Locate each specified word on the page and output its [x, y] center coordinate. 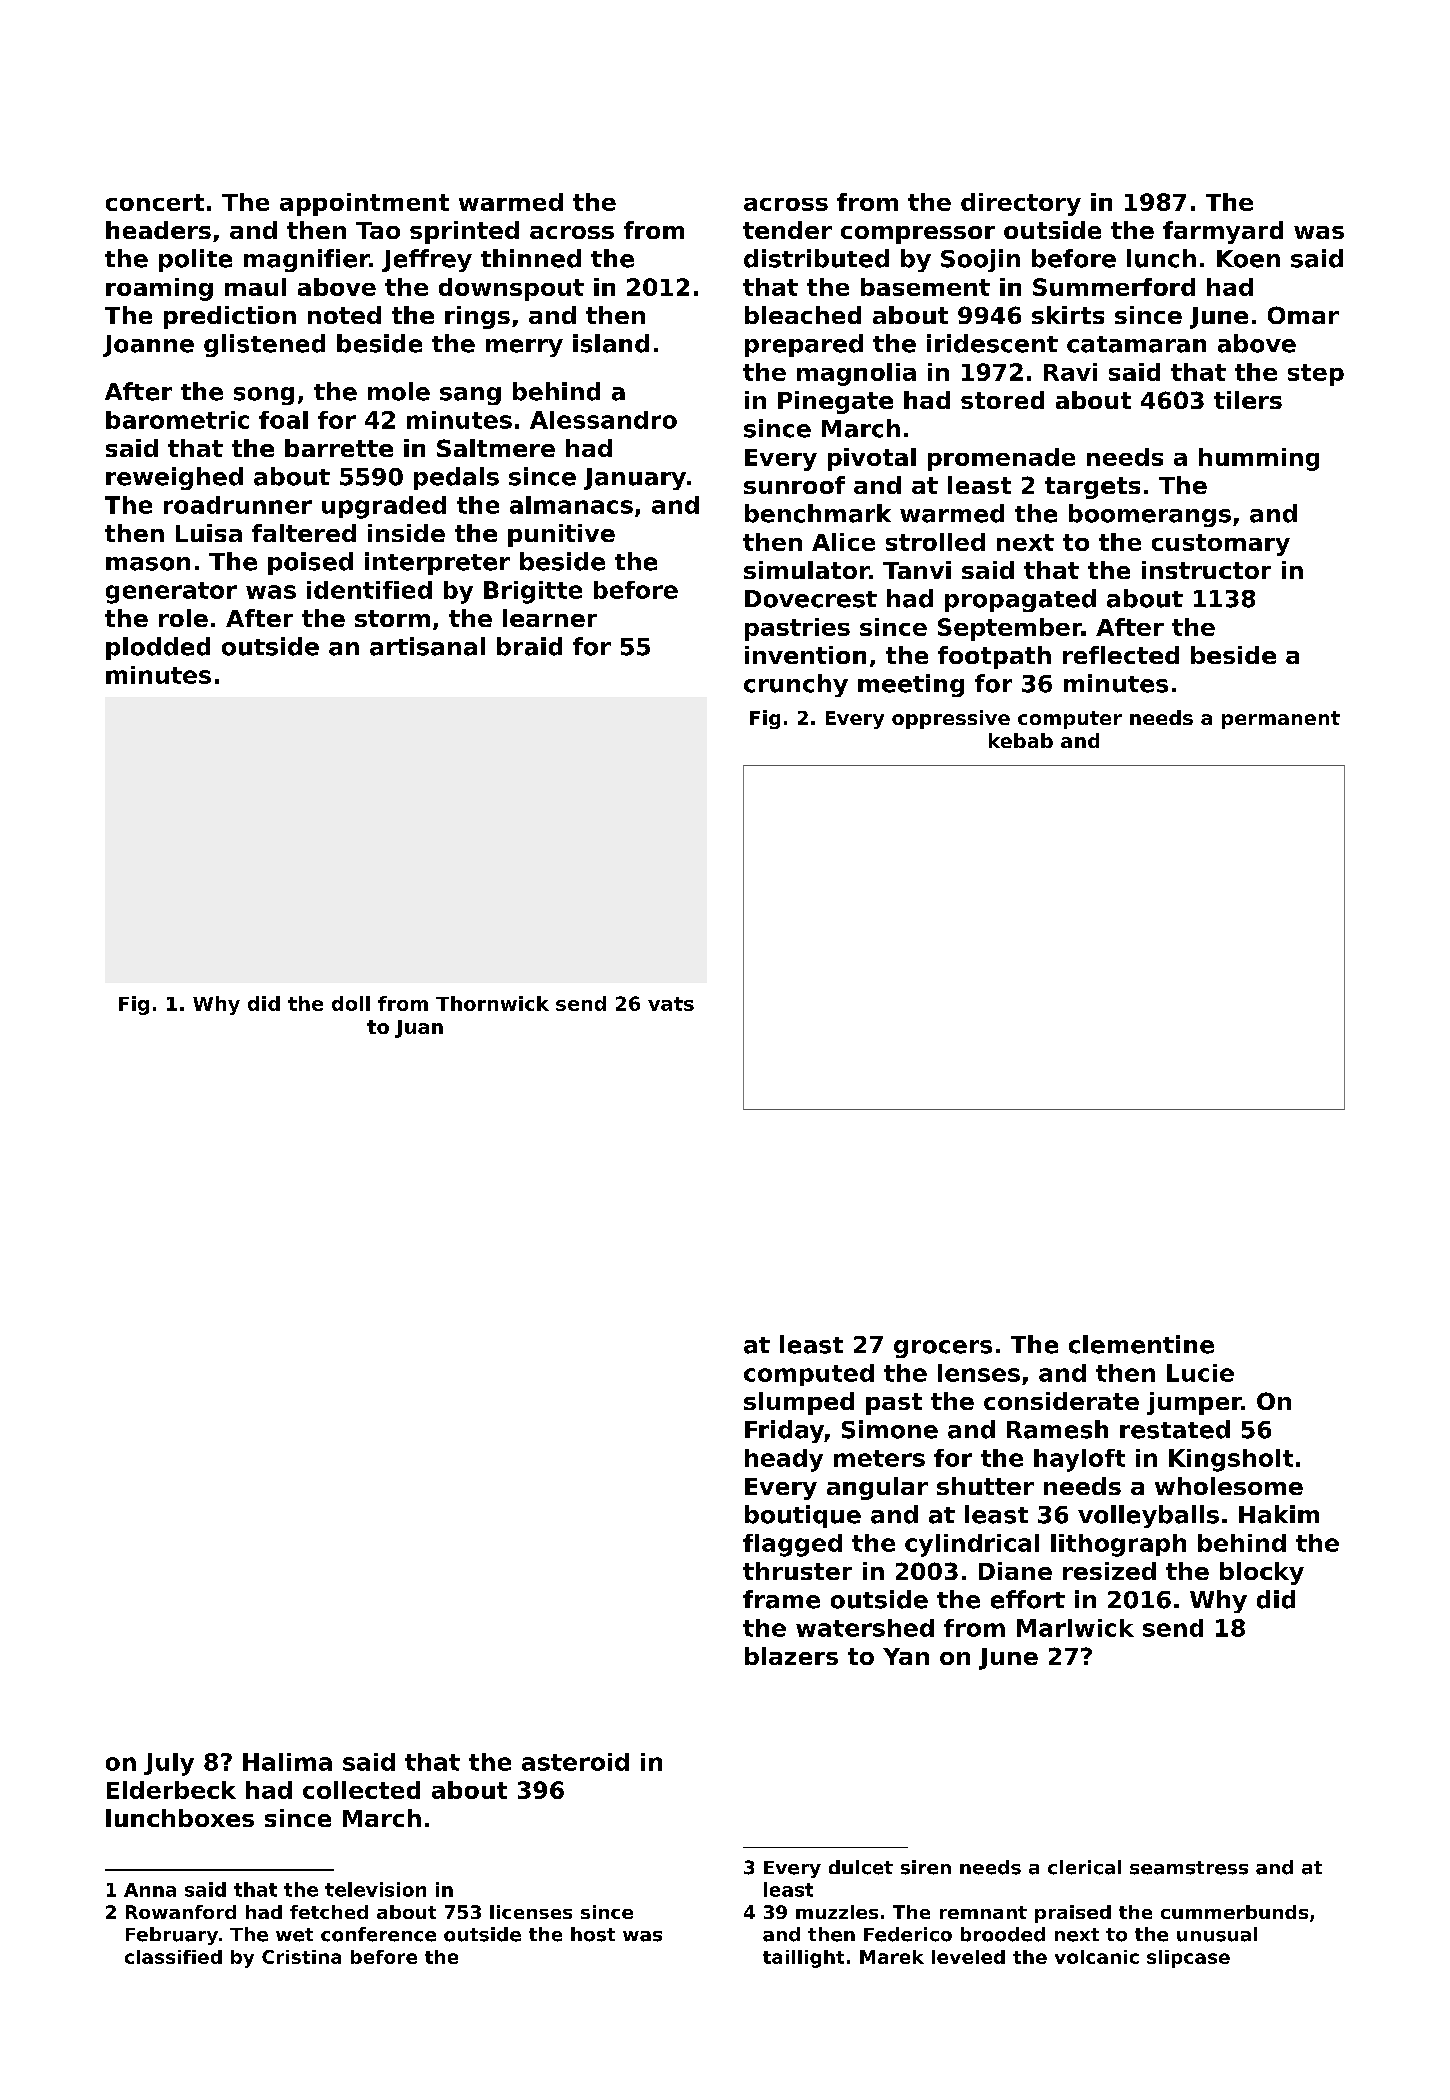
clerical [1084, 1867]
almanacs [571, 505]
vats [671, 1004]
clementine [1141, 1344]
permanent [1281, 720]
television [375, 1889]
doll [351, 1003]
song [264, 396]
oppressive [951, 719]
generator [171, 593]
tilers [1248, 400]
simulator [806, 570]
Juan [419, 1029]
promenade [1001, 459]
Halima [287, 1762]
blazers [791, 1656]
